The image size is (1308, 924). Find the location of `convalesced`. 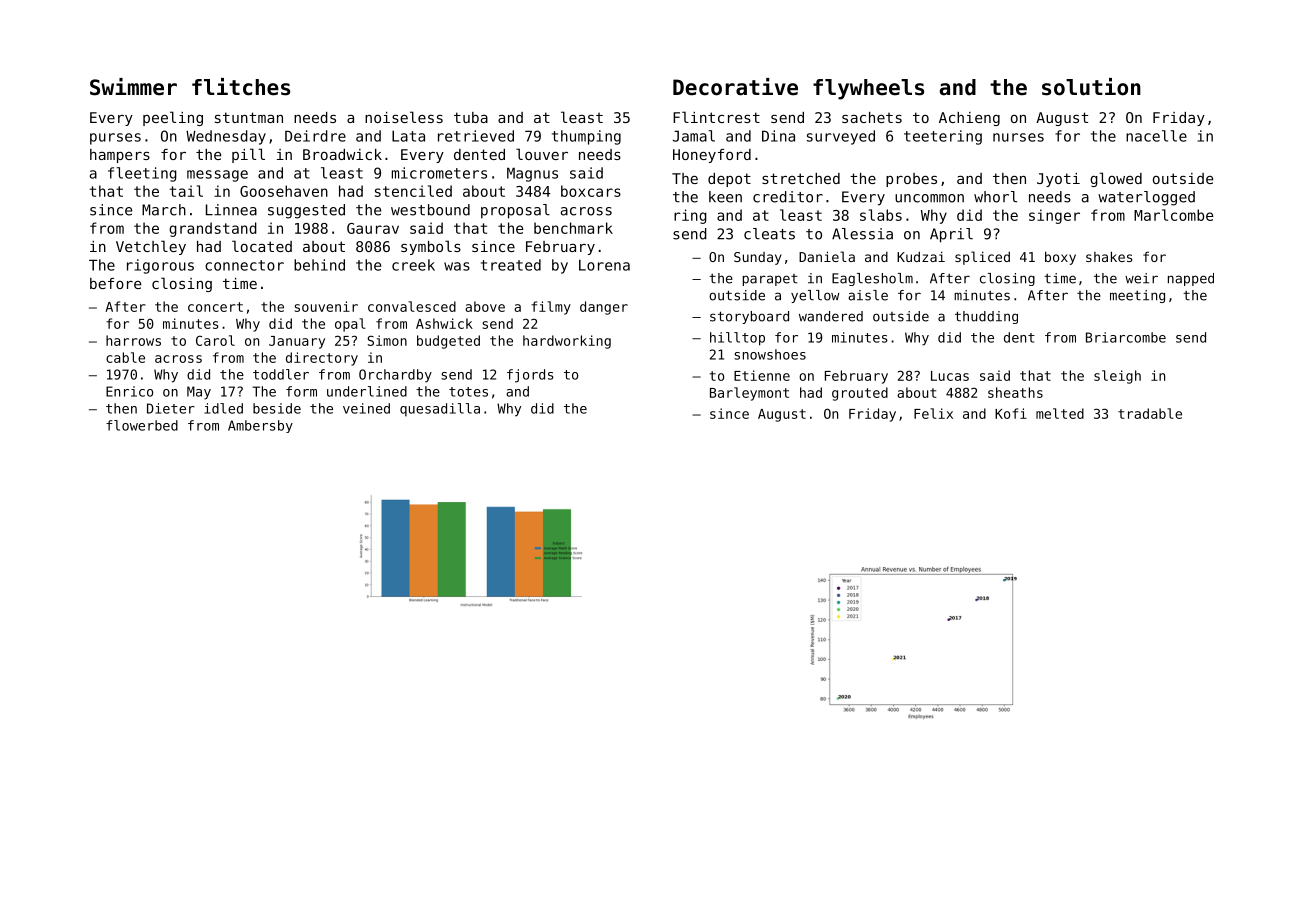

convalesced is located at coordinates (412, 306).
